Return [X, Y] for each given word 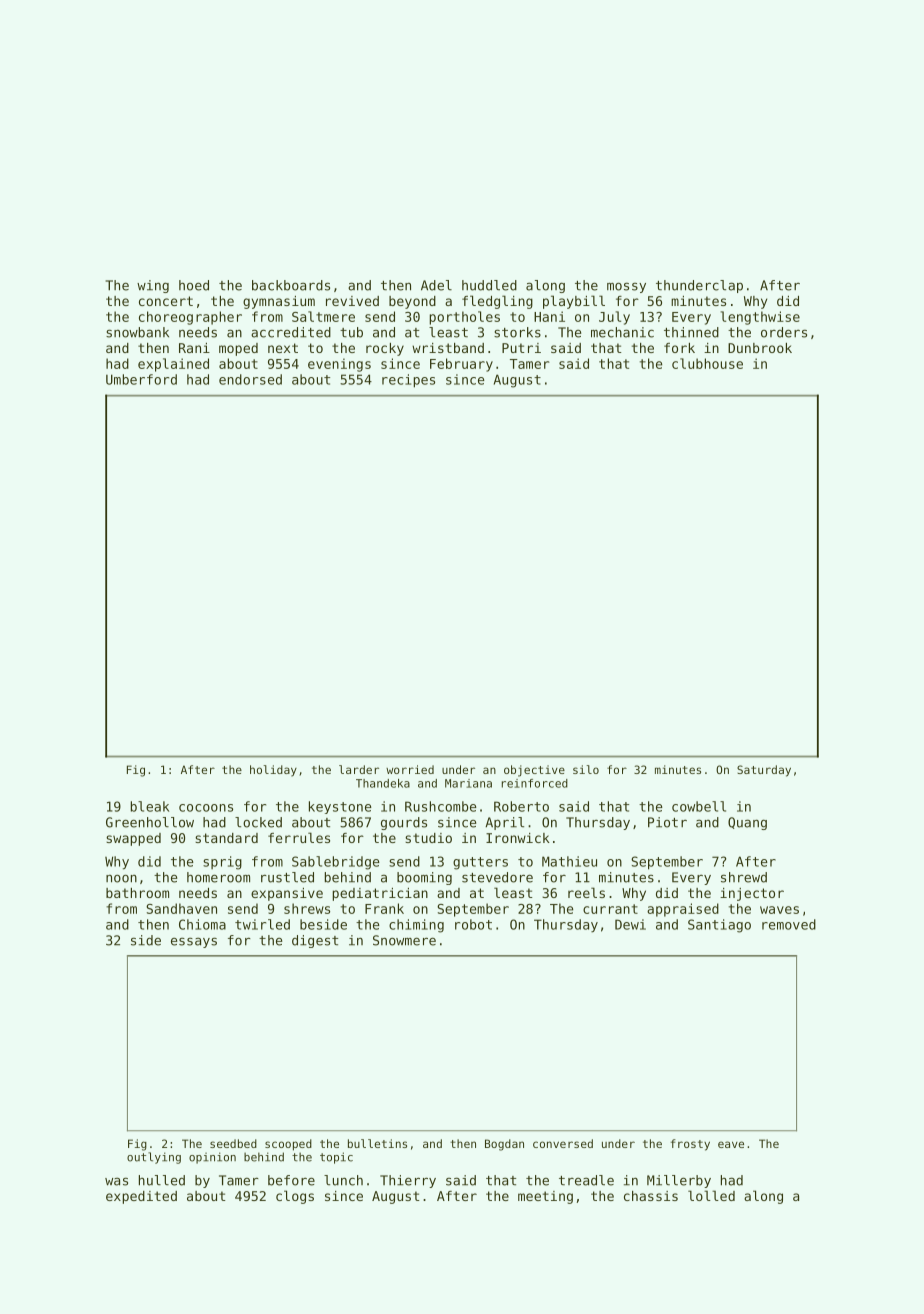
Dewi [630, 924]
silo [586, 769]
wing [153, 286]
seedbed [233, 1143]
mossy [626, 288]
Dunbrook [760, 348]
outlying [154, 1158]
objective [534, 771]
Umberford [141, 379]
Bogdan [504, 1145]
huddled [489, 285]
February [461, 365]
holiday [273, 771]
